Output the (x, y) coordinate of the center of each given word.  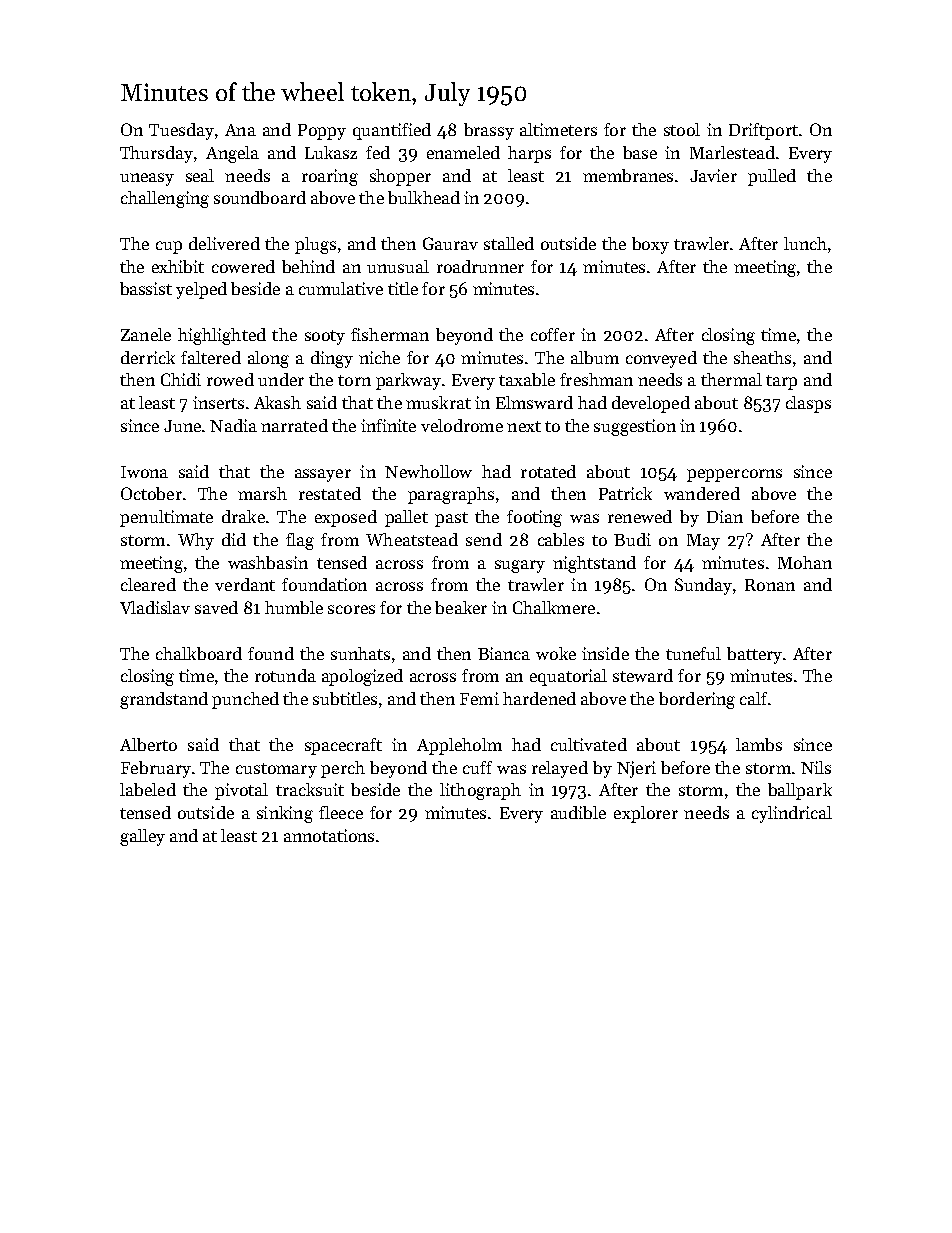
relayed (560, 769)
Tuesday (181, 131)
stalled (509, 243)
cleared (148, 584)
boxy (650, 245)
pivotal (241, 791)
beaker (461, 607)
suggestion (635, 427)
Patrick (625, 493)
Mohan (805, 562)
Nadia (233, 425)
